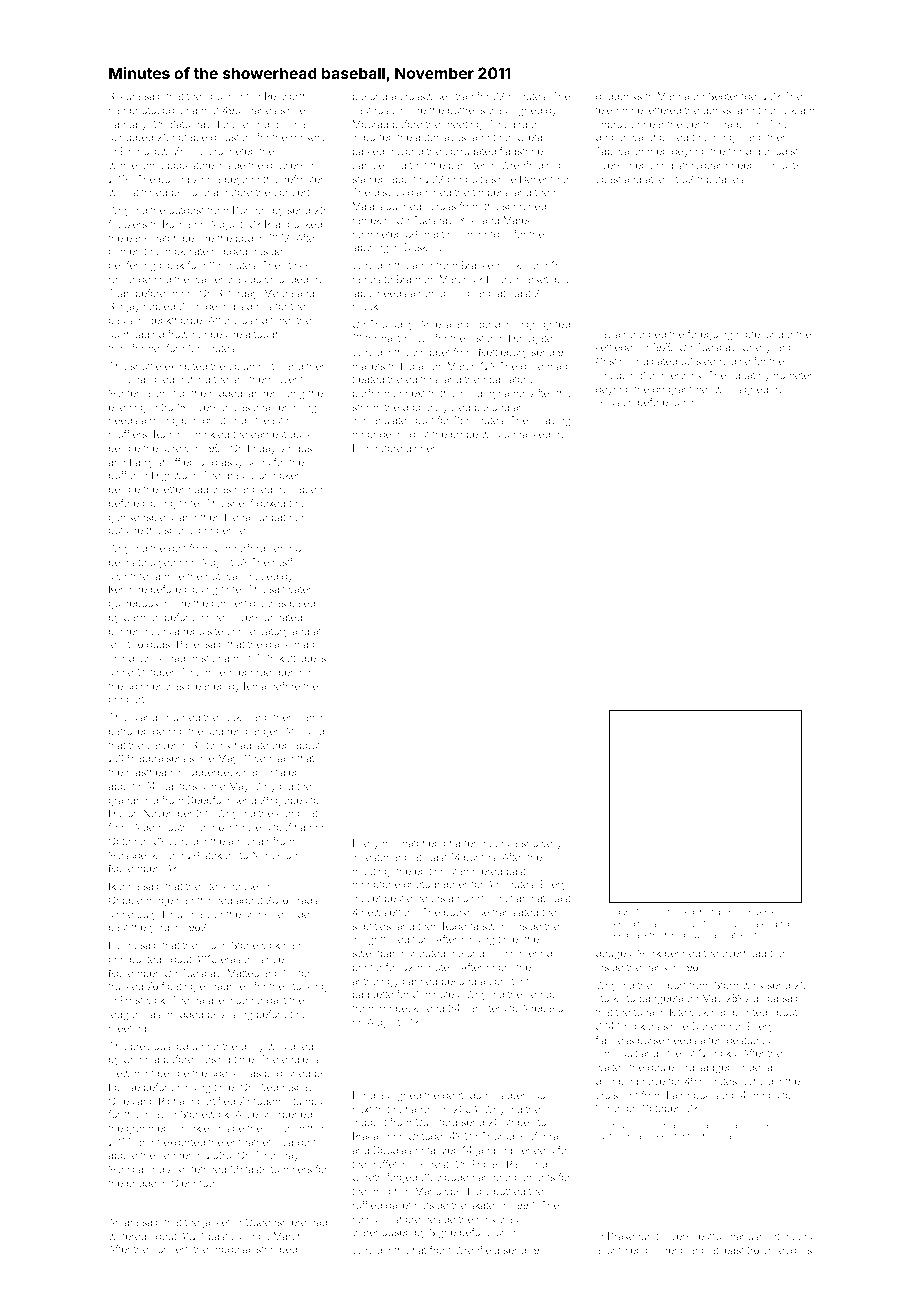 This image has height=1308, width=924. I want to click on stitched, so click(149, 192).
